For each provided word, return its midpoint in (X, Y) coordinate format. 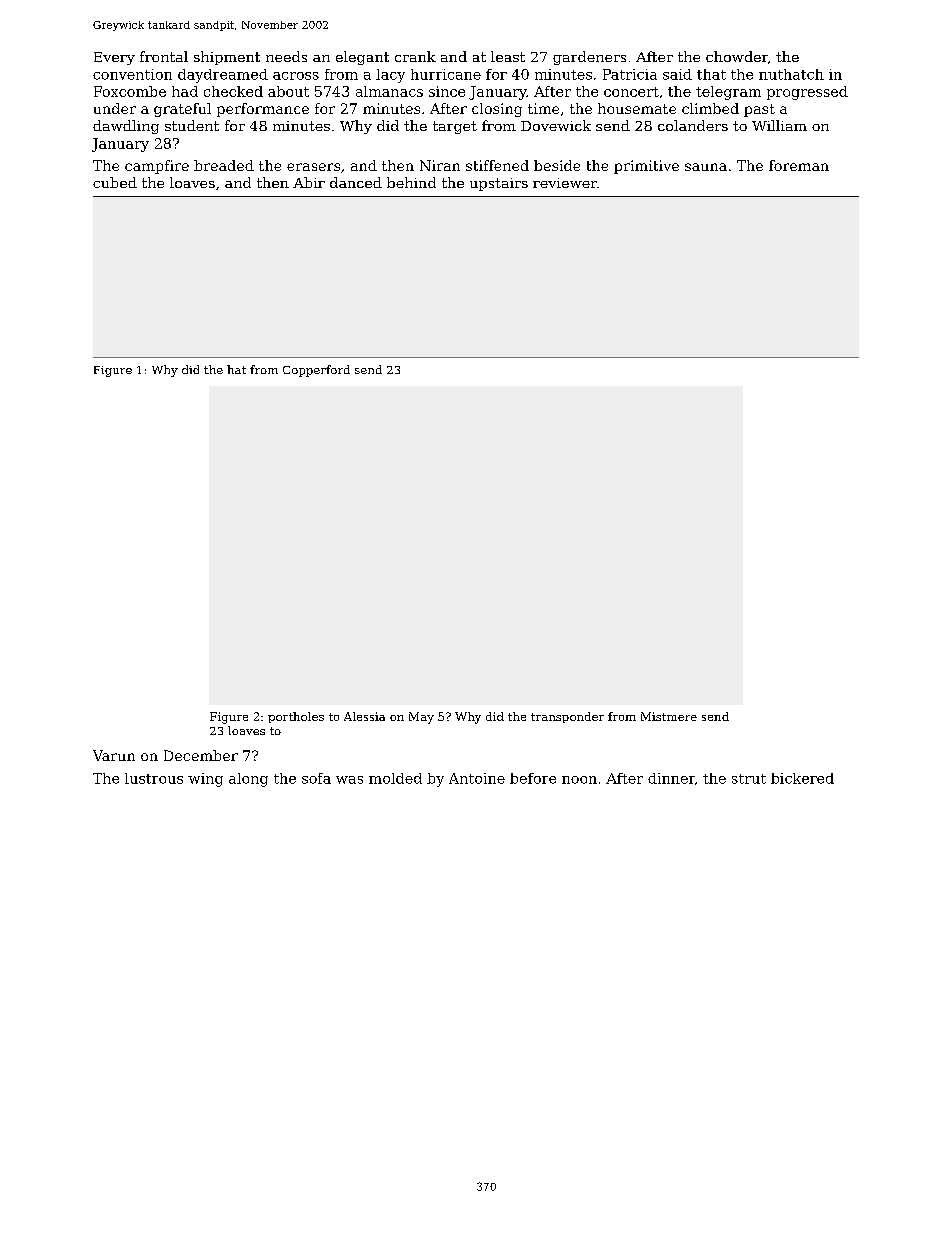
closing (497, 110)
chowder (737, 56)
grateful (182, 110)
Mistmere (669, 716)
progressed (807, 93)
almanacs (389, 91)
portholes (296, 717)
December (201, 755)
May (421, 718)
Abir (309, 182)
